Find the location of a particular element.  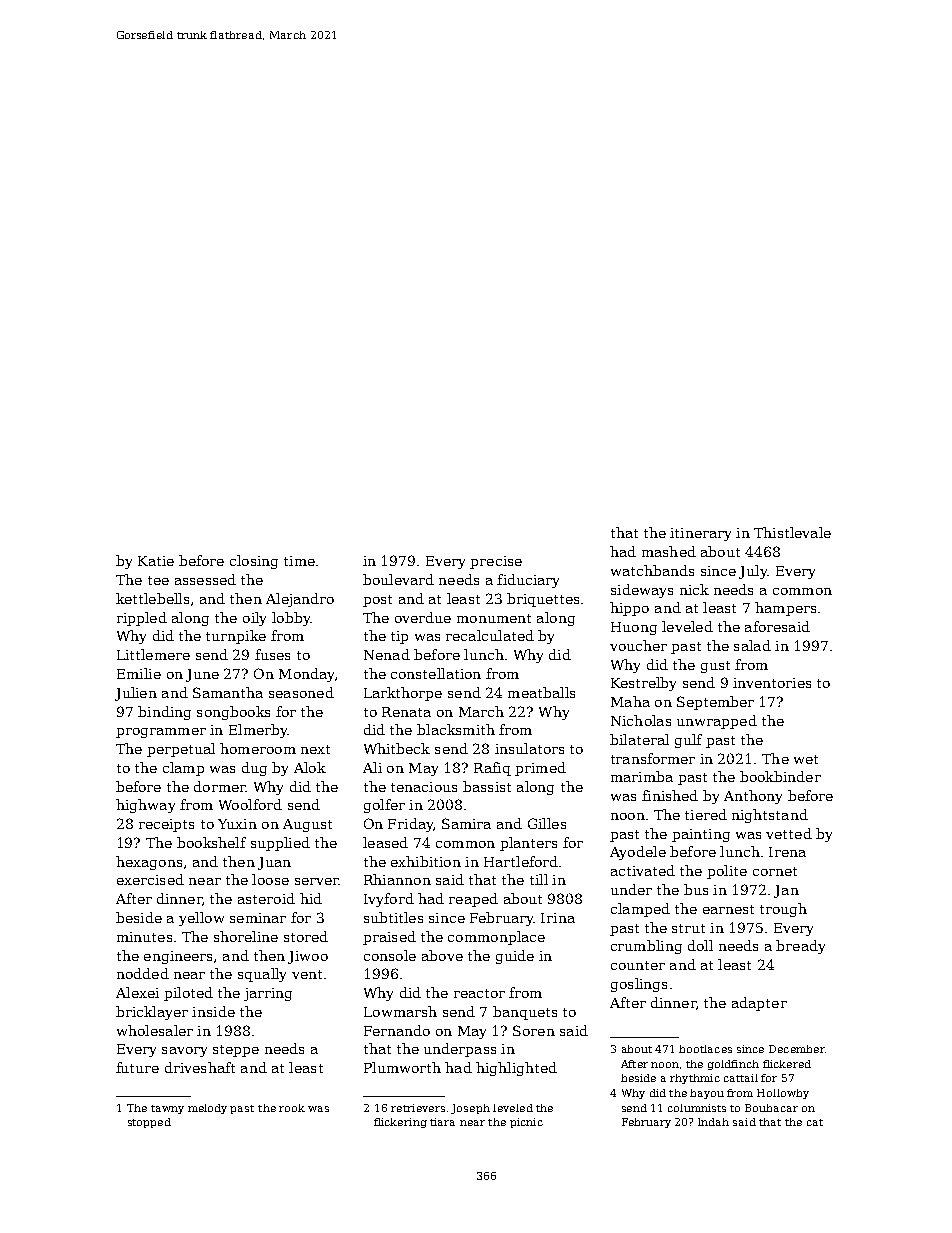

closing is located at coordinates (254, 562).
